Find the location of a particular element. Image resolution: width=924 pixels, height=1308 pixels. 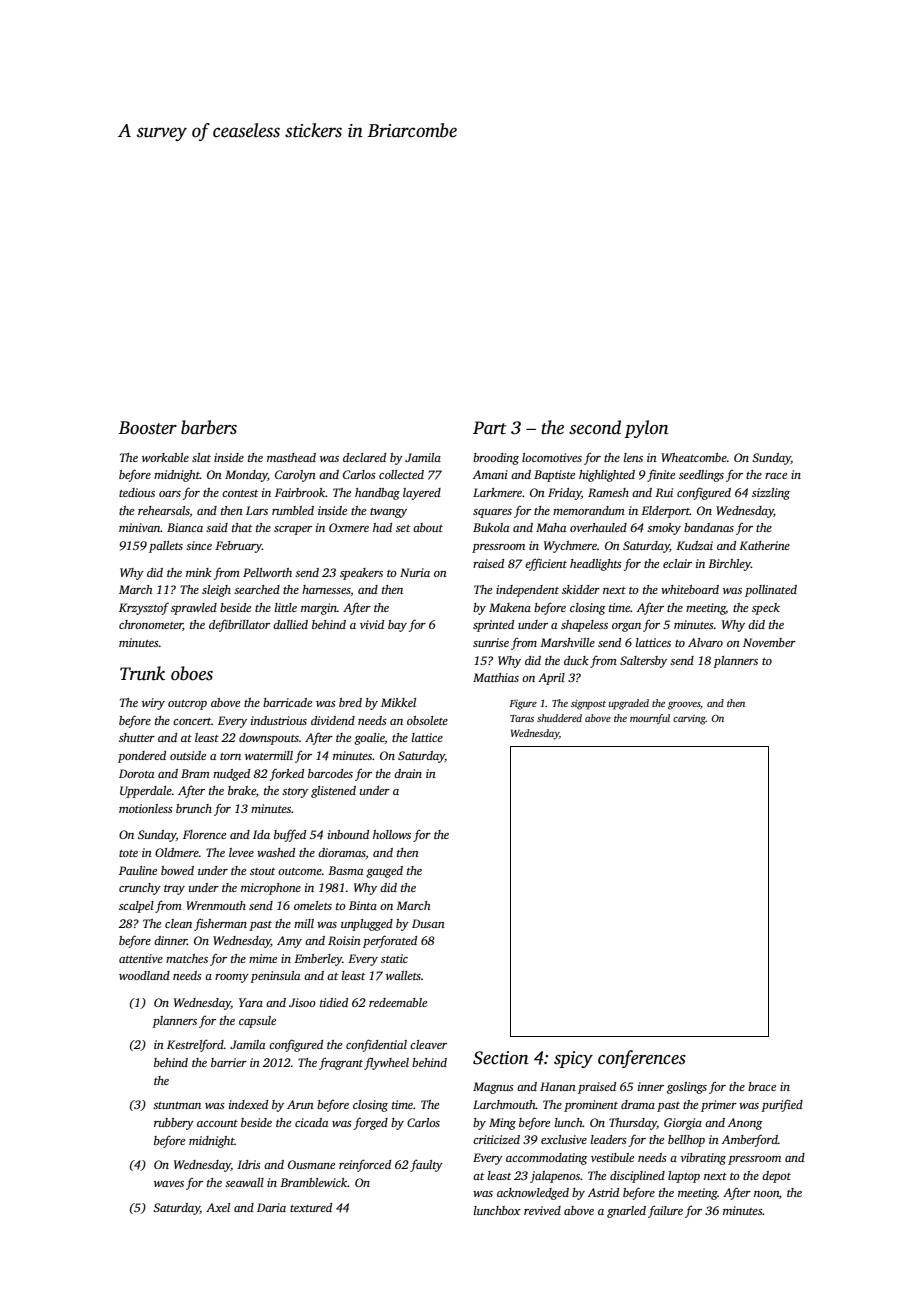

workable is located at coordinates (165, 457).
